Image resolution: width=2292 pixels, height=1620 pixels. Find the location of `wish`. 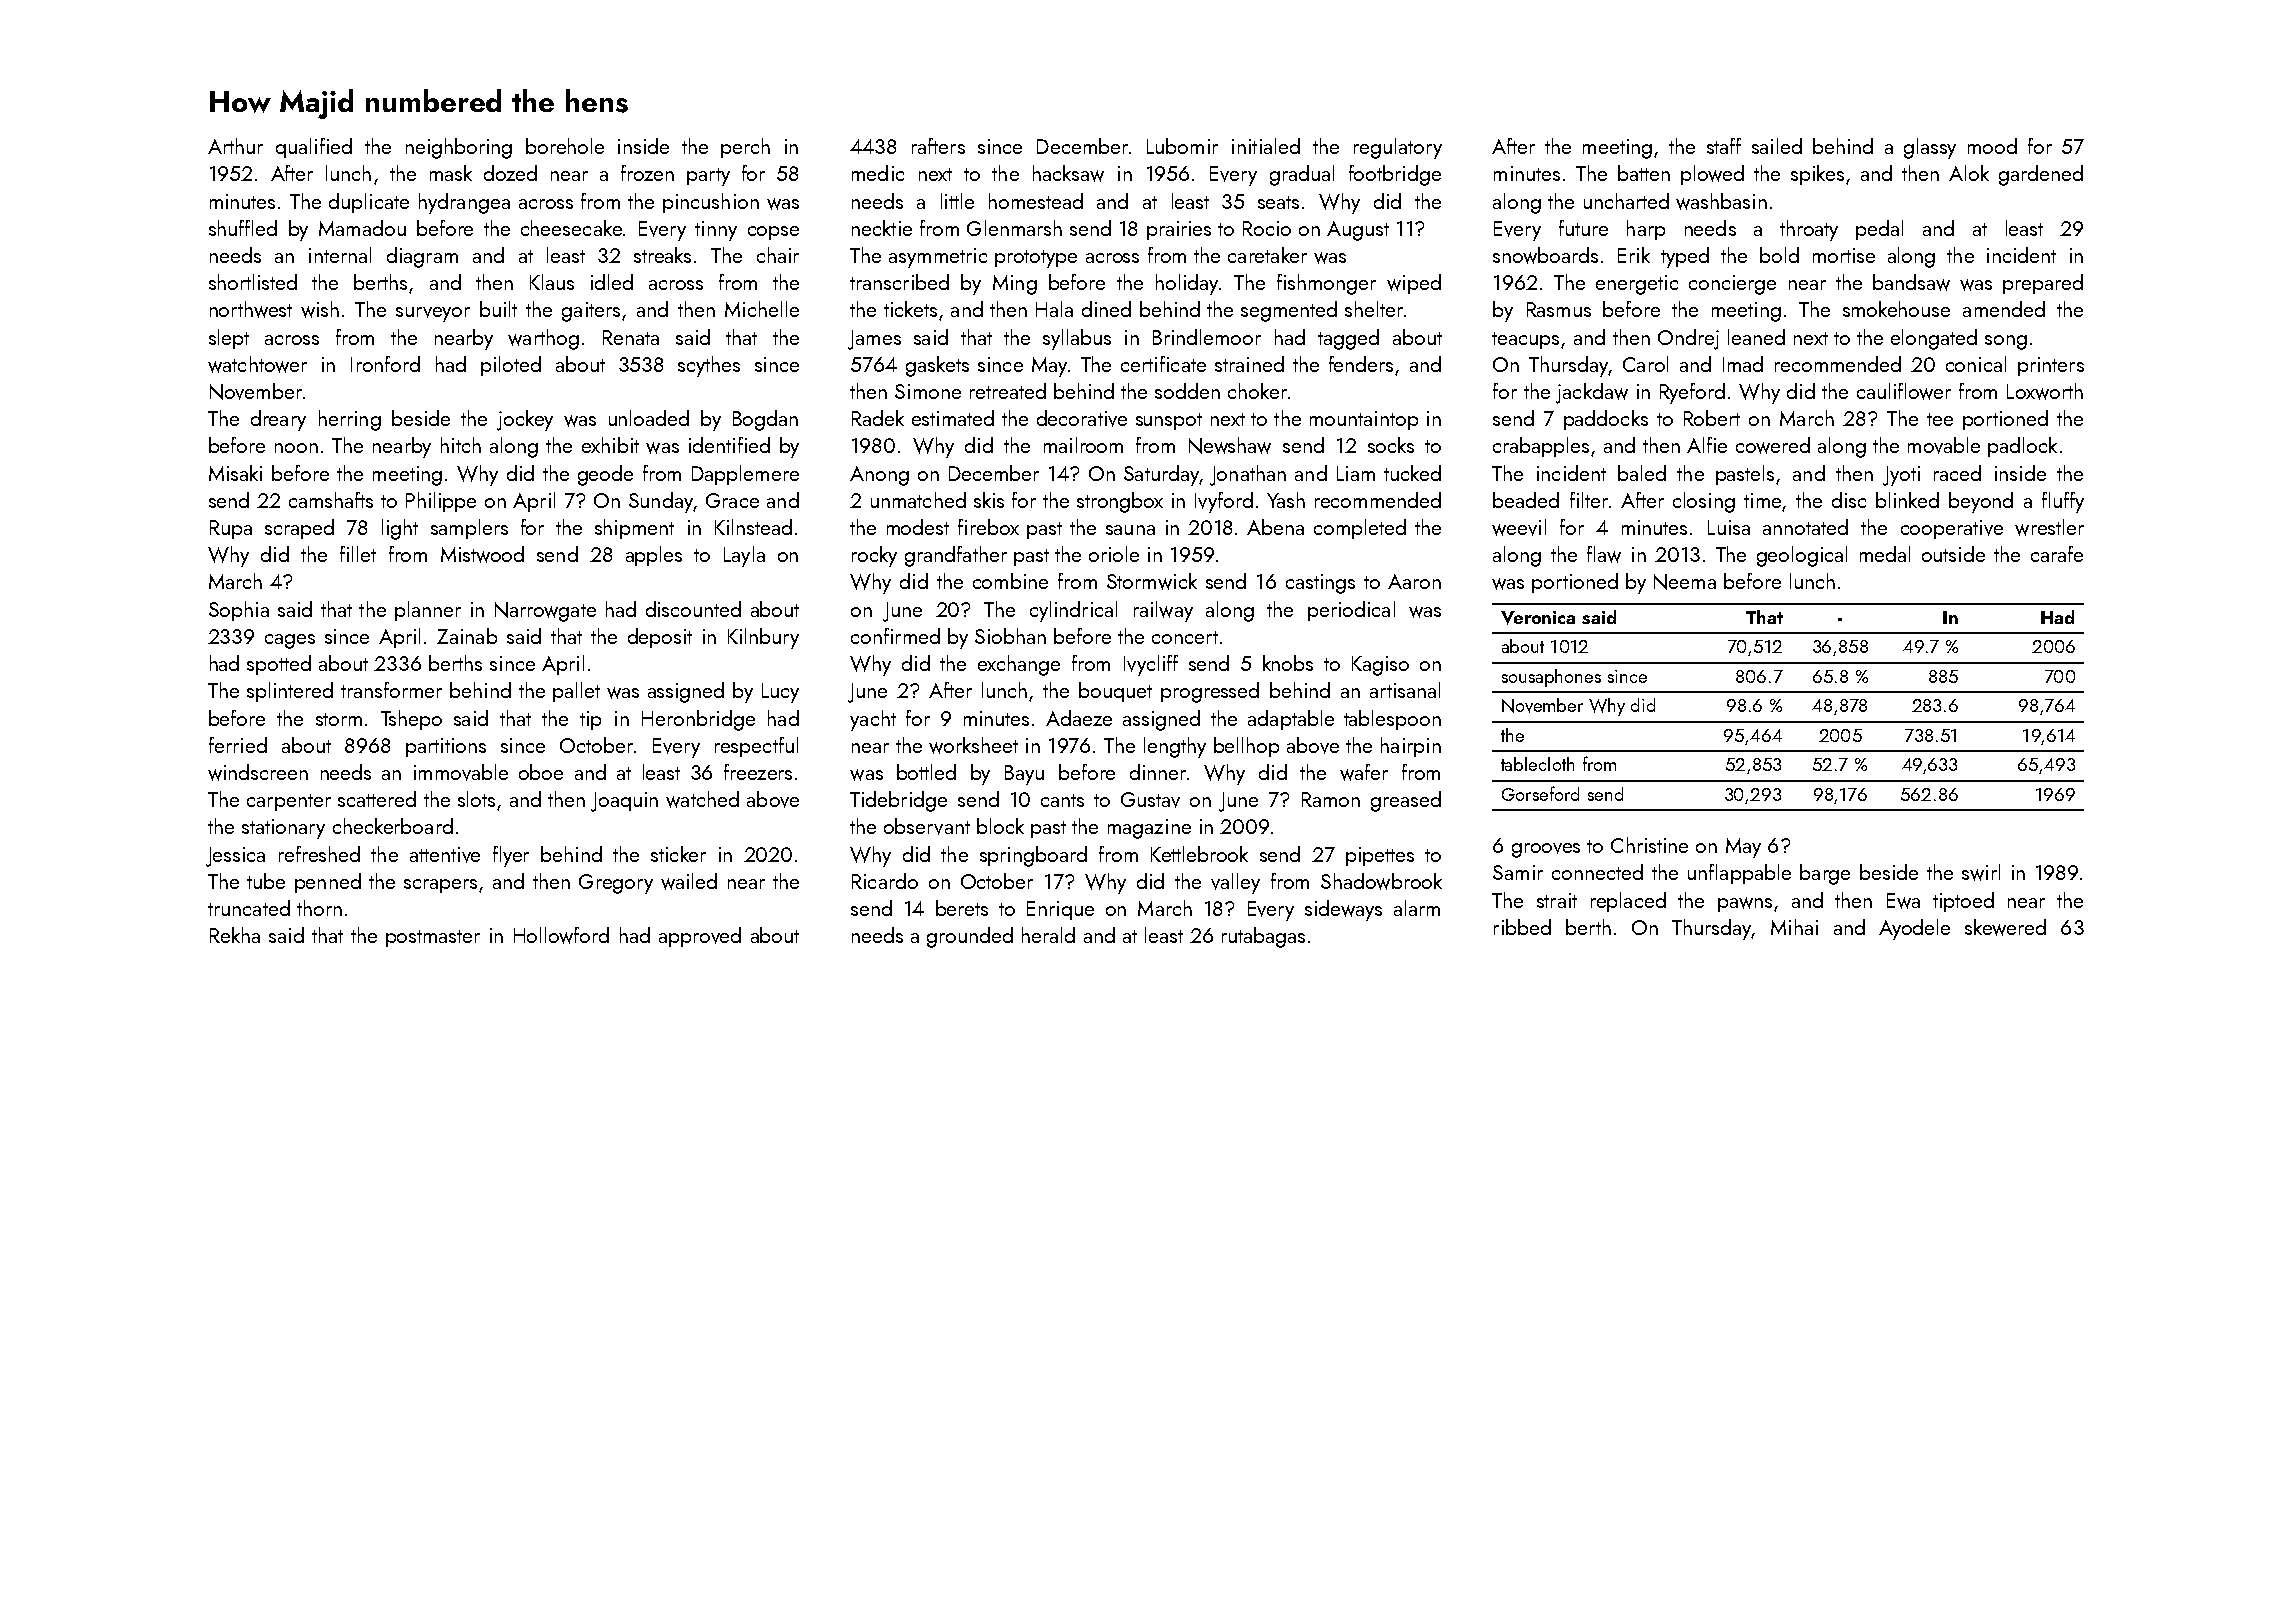

wish is located at coordinates (320, 309).
